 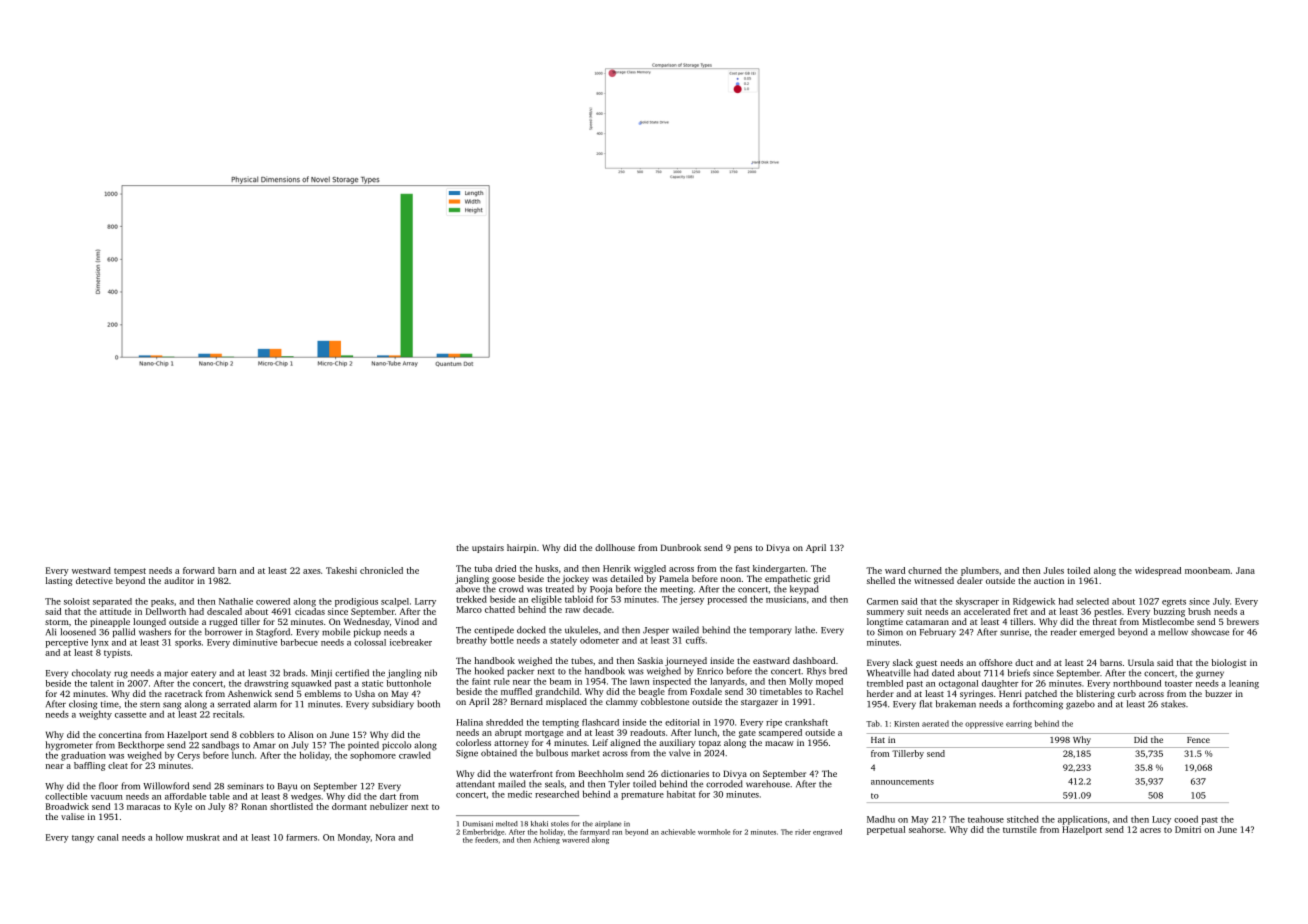 What do you see at coordinates (987, 611) in the document?
I see `accelerated` at bounding box center [987, 611].
